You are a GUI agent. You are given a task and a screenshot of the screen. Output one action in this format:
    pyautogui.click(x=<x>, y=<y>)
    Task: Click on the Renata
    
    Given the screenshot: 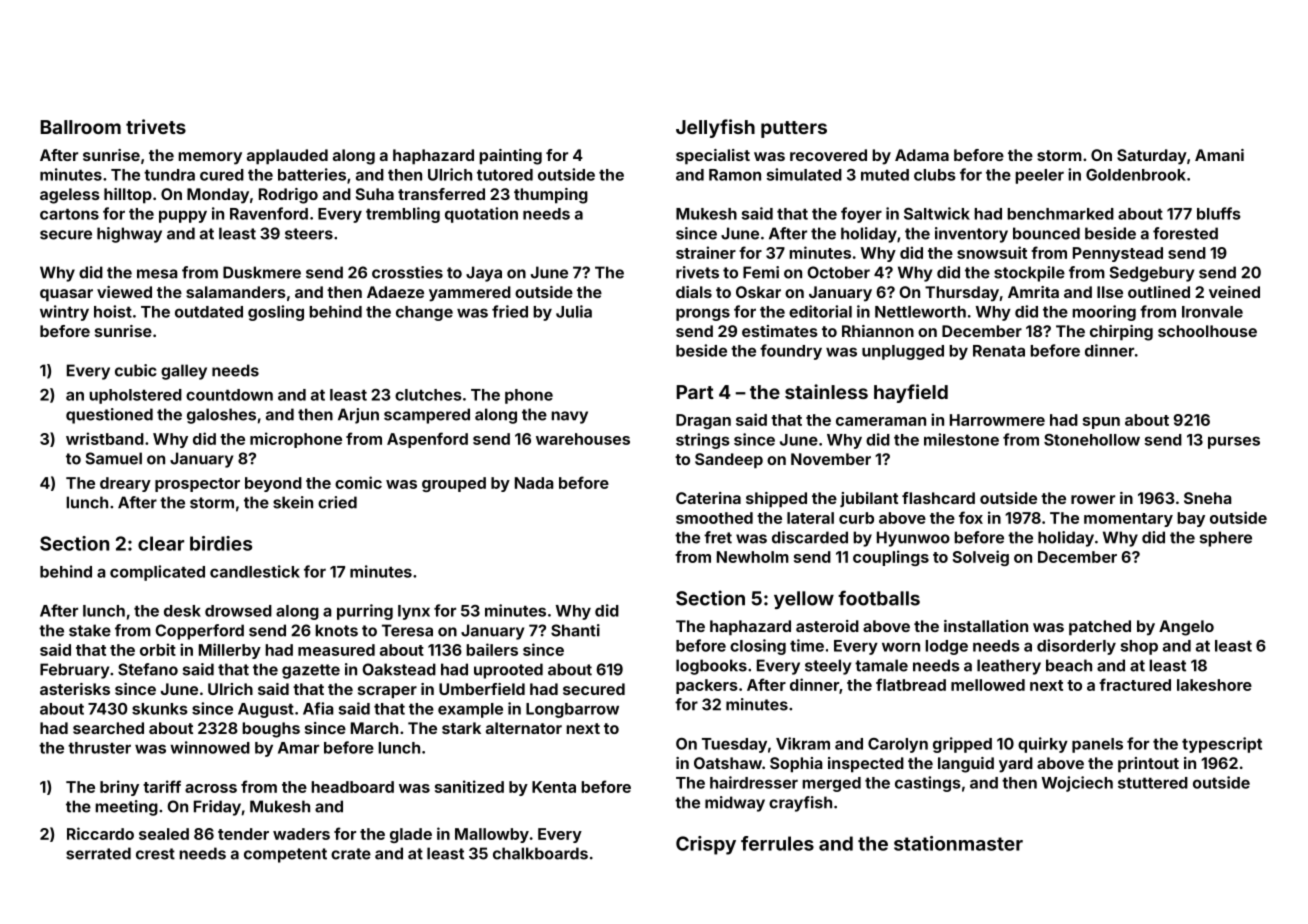 What is the action you would take?
    pyautogui.click(x=999, y=351)
